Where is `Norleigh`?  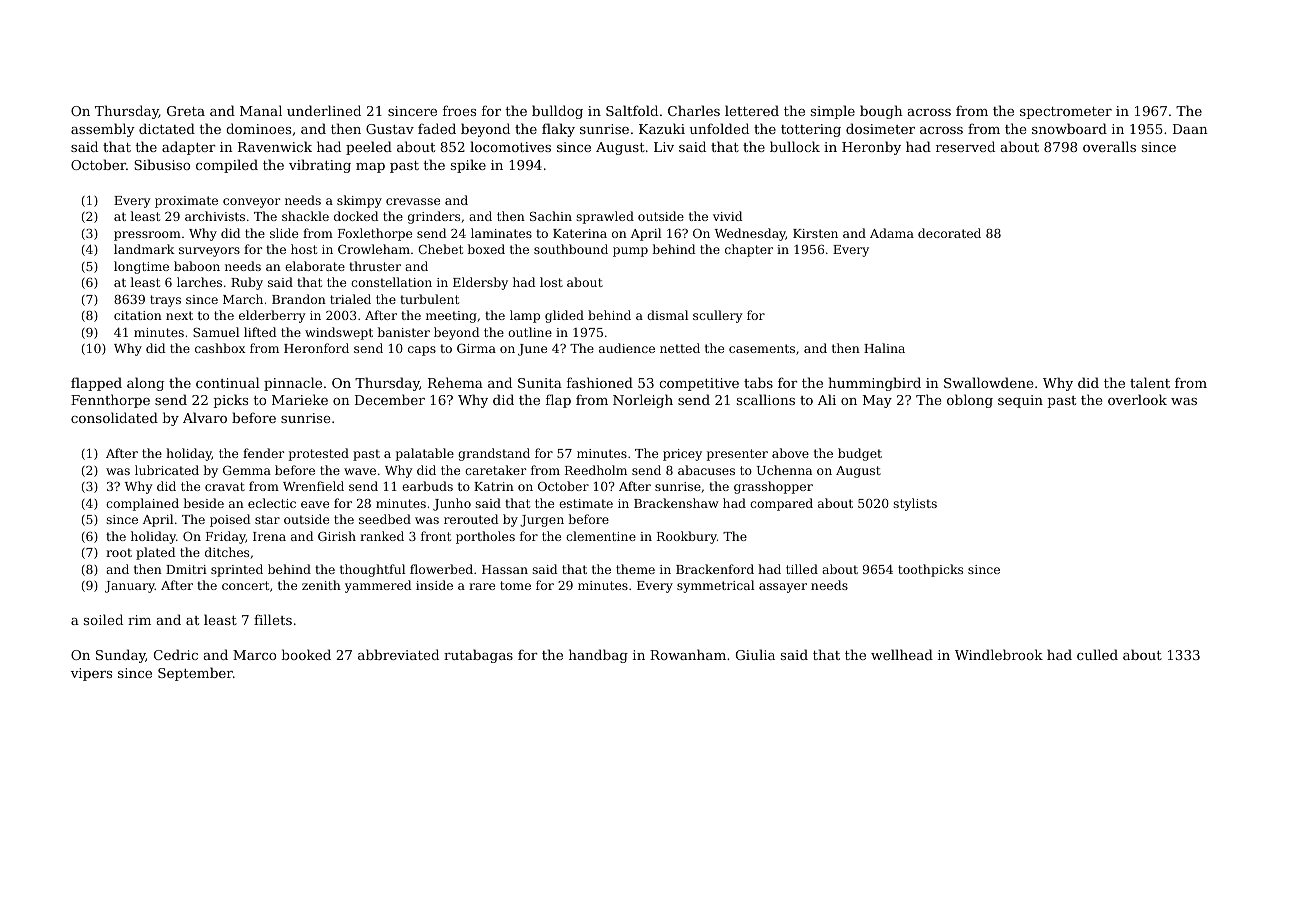
Norleigh is located at coordinates (643, 401).
